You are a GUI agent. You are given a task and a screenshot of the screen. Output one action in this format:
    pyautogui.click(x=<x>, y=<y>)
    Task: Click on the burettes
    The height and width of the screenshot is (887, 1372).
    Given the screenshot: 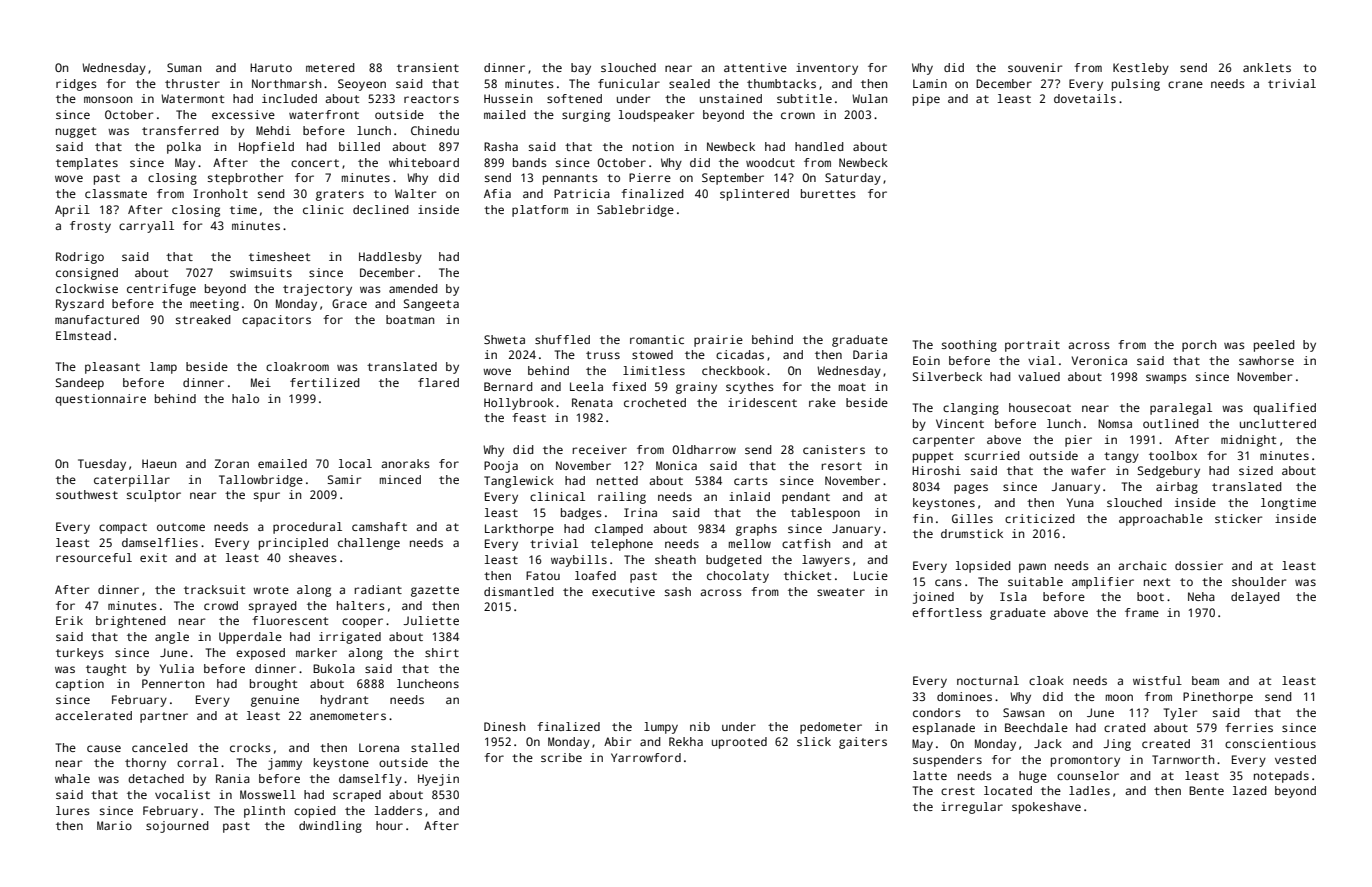 What is the action you would take?
    pyautogui.click(x=828, y=193)
